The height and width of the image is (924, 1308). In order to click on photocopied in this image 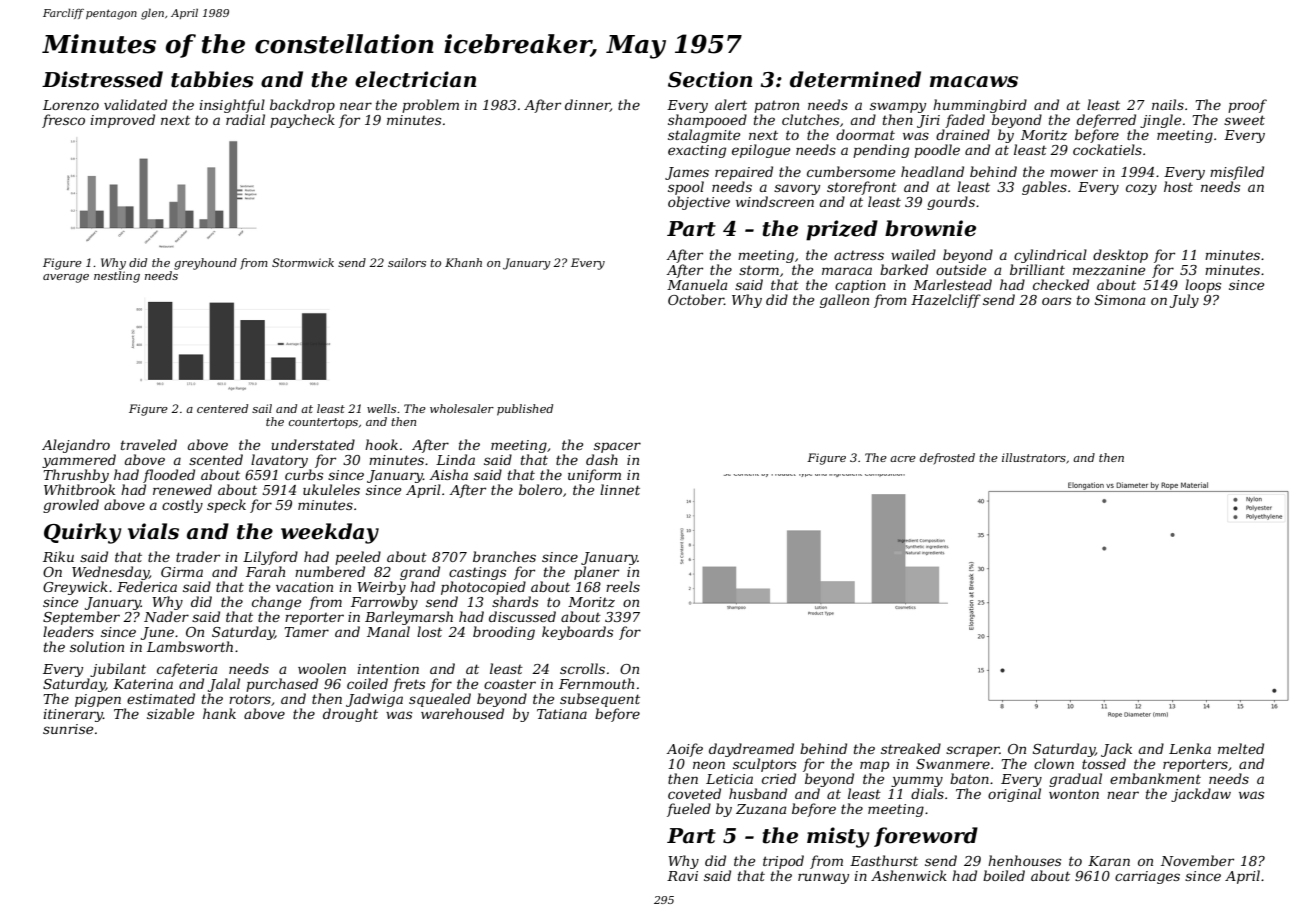, I will do `click(483, 588)`.
